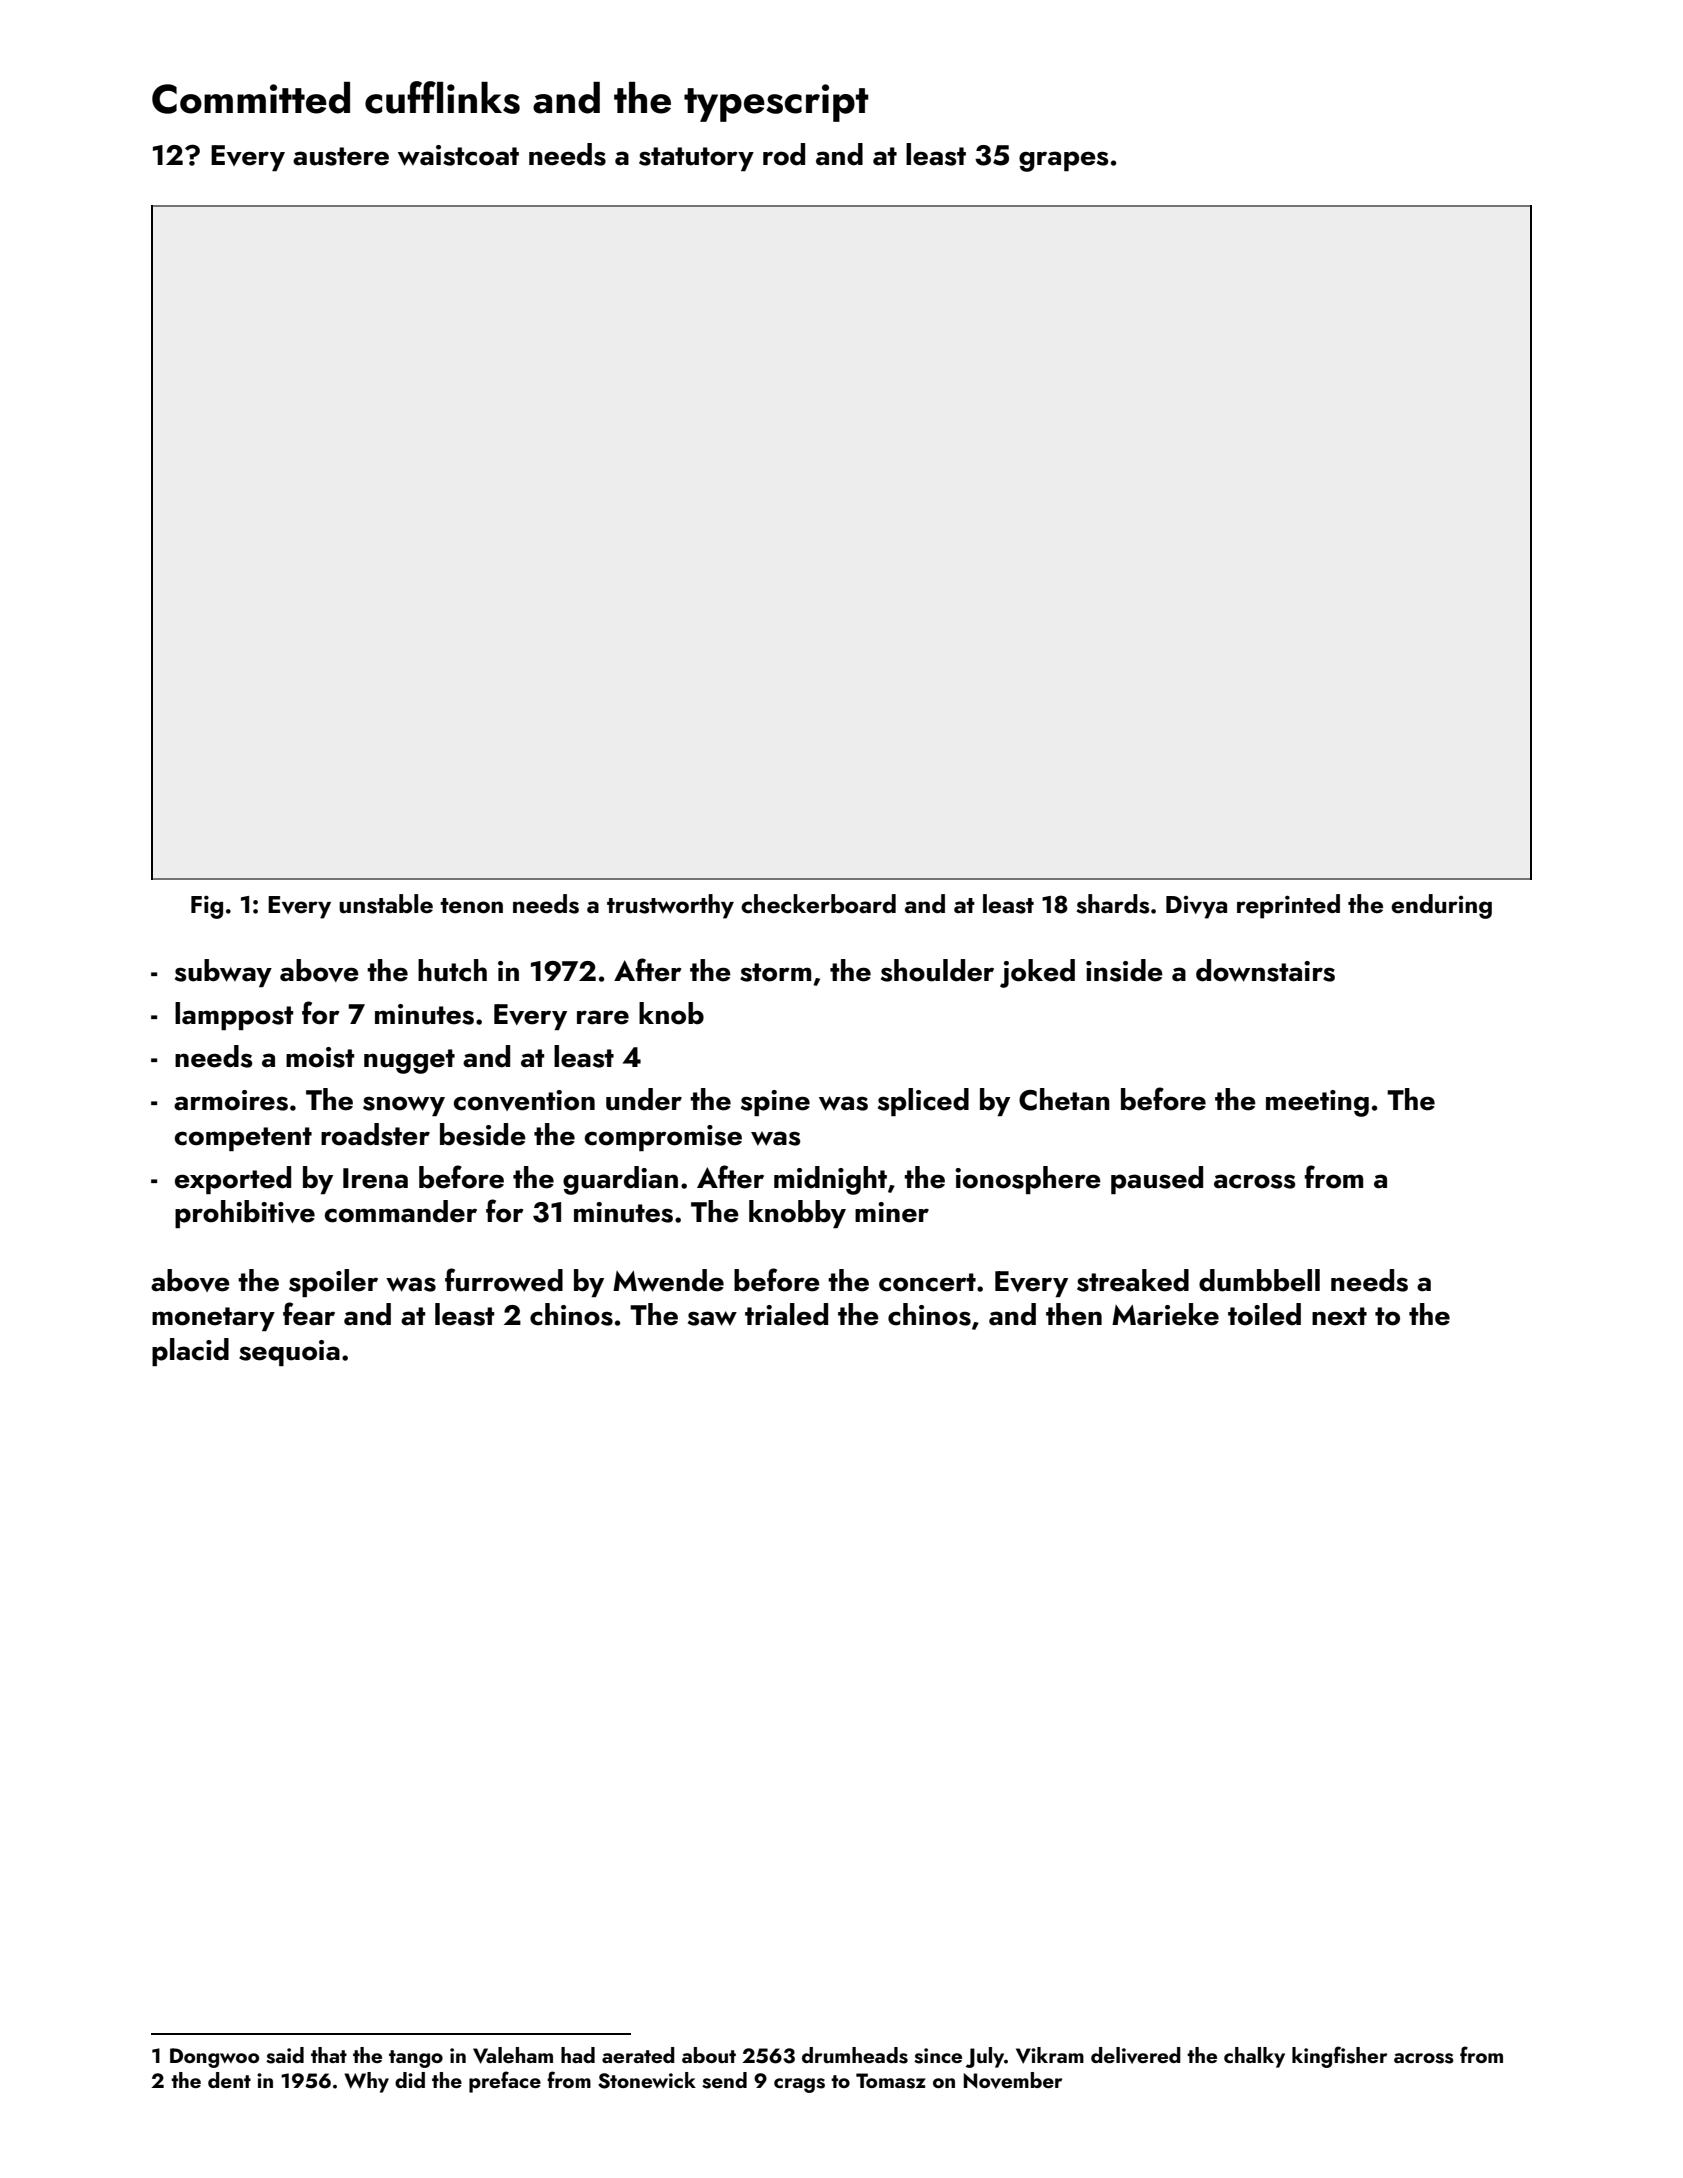 The height and width of the screenshot is (2178, 1683). Describe the element at coordinates (776, 103) in the screenshot. I see `typescript` at that location.
